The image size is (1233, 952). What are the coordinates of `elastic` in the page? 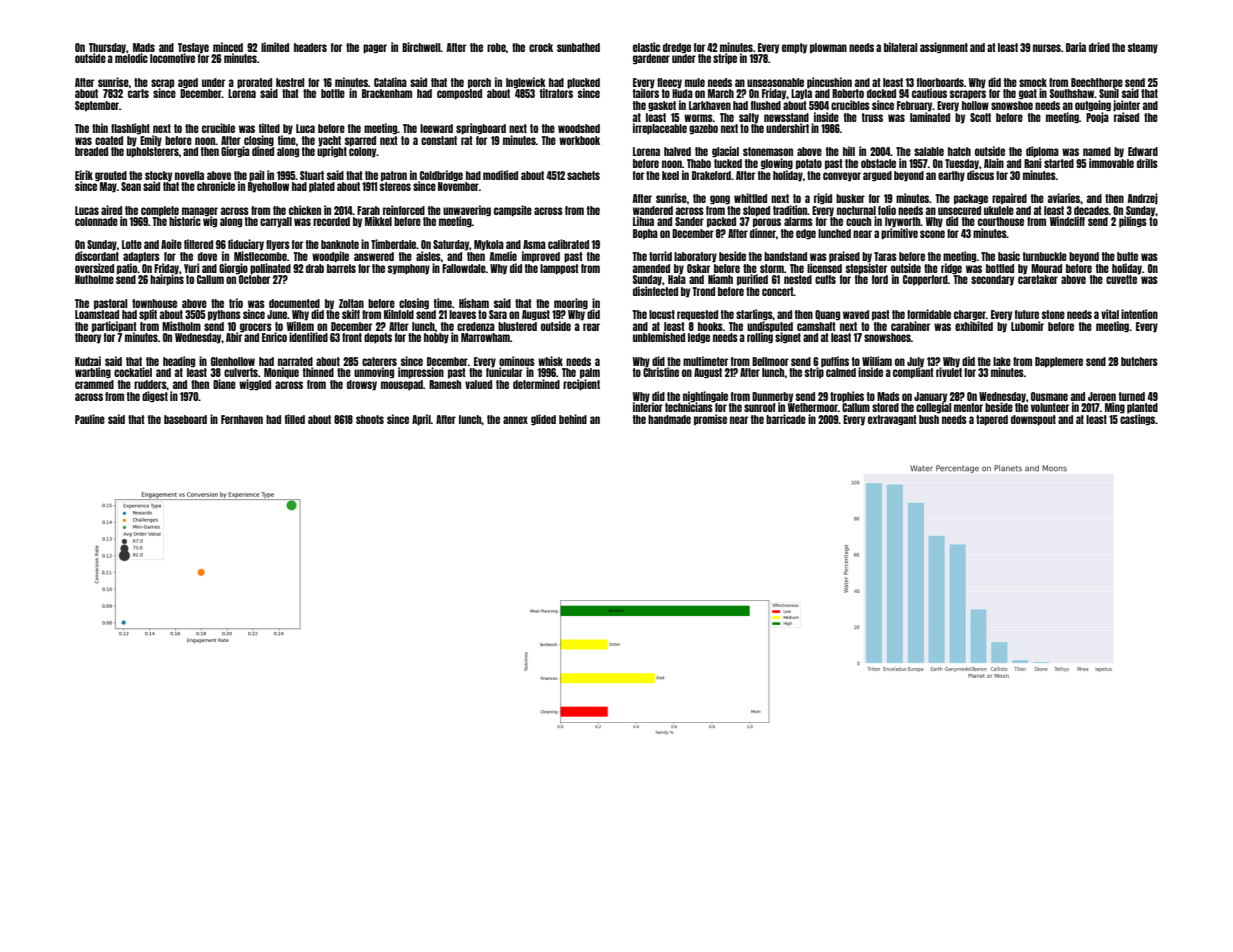 It's located at (646, 47).
